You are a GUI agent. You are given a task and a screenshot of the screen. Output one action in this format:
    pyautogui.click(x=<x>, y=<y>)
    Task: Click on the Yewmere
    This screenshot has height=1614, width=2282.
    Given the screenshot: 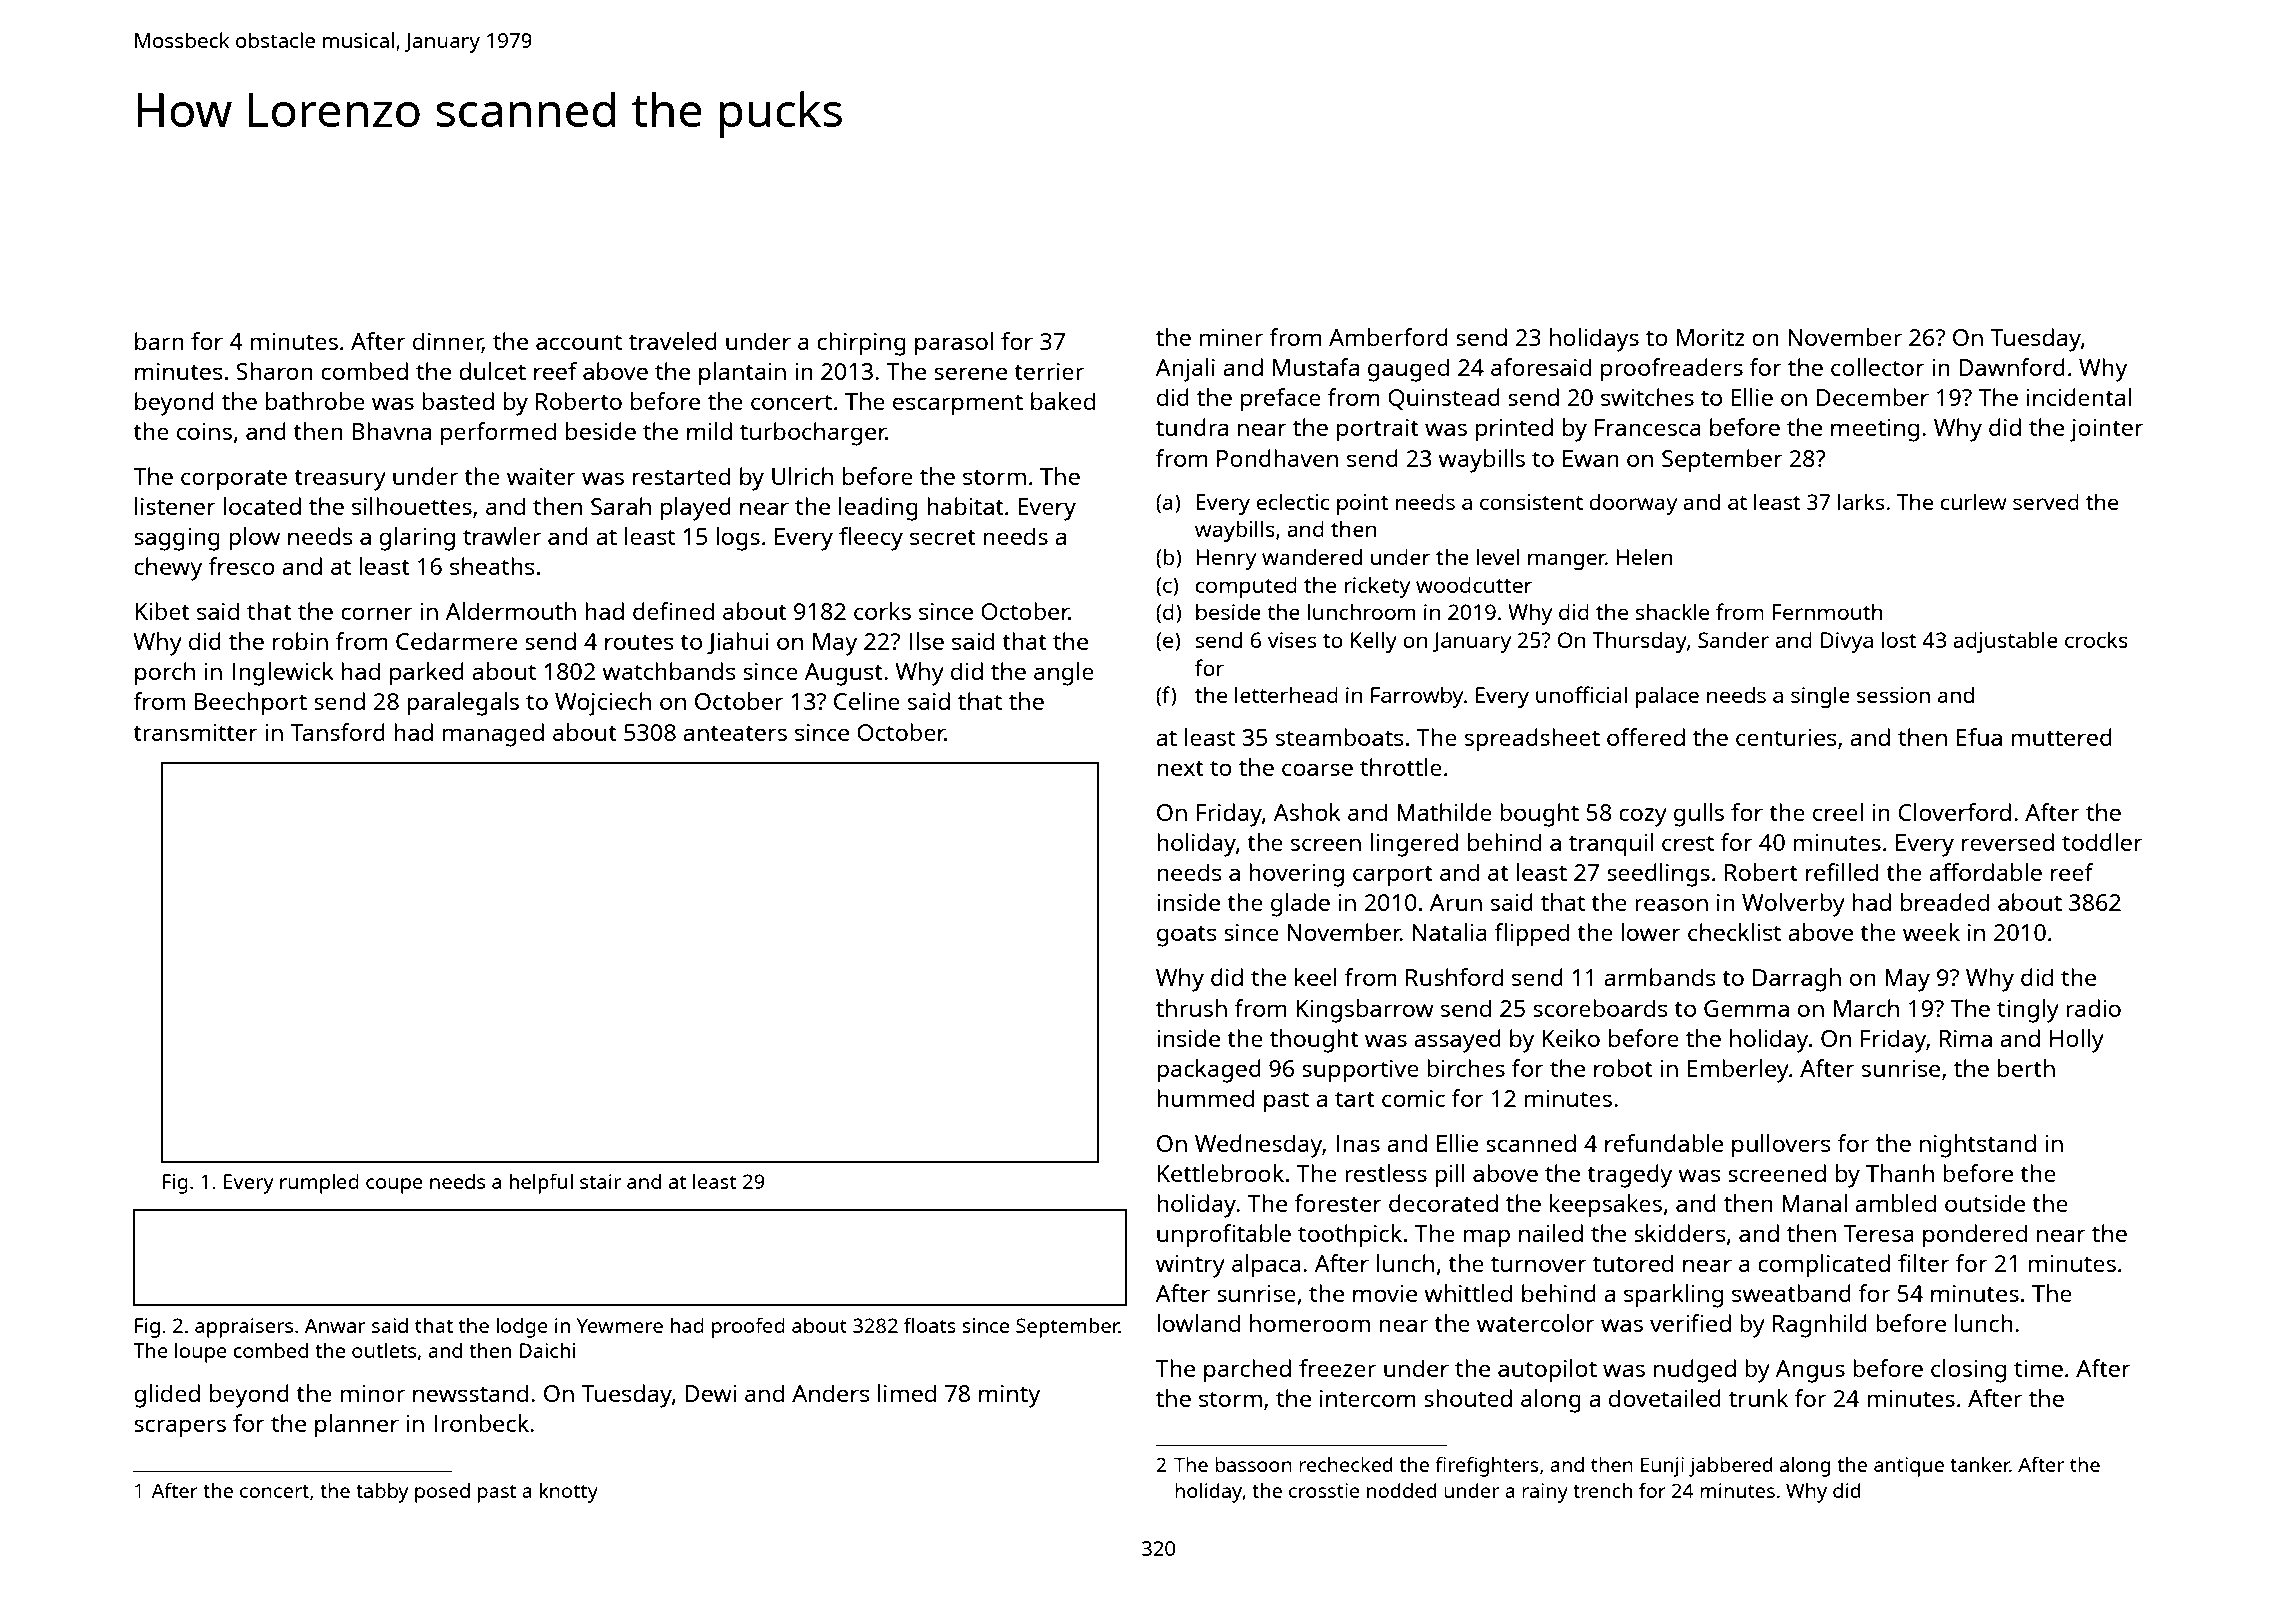 What is the action you would take?
    pyautogui.click(x=620, y=1325)
